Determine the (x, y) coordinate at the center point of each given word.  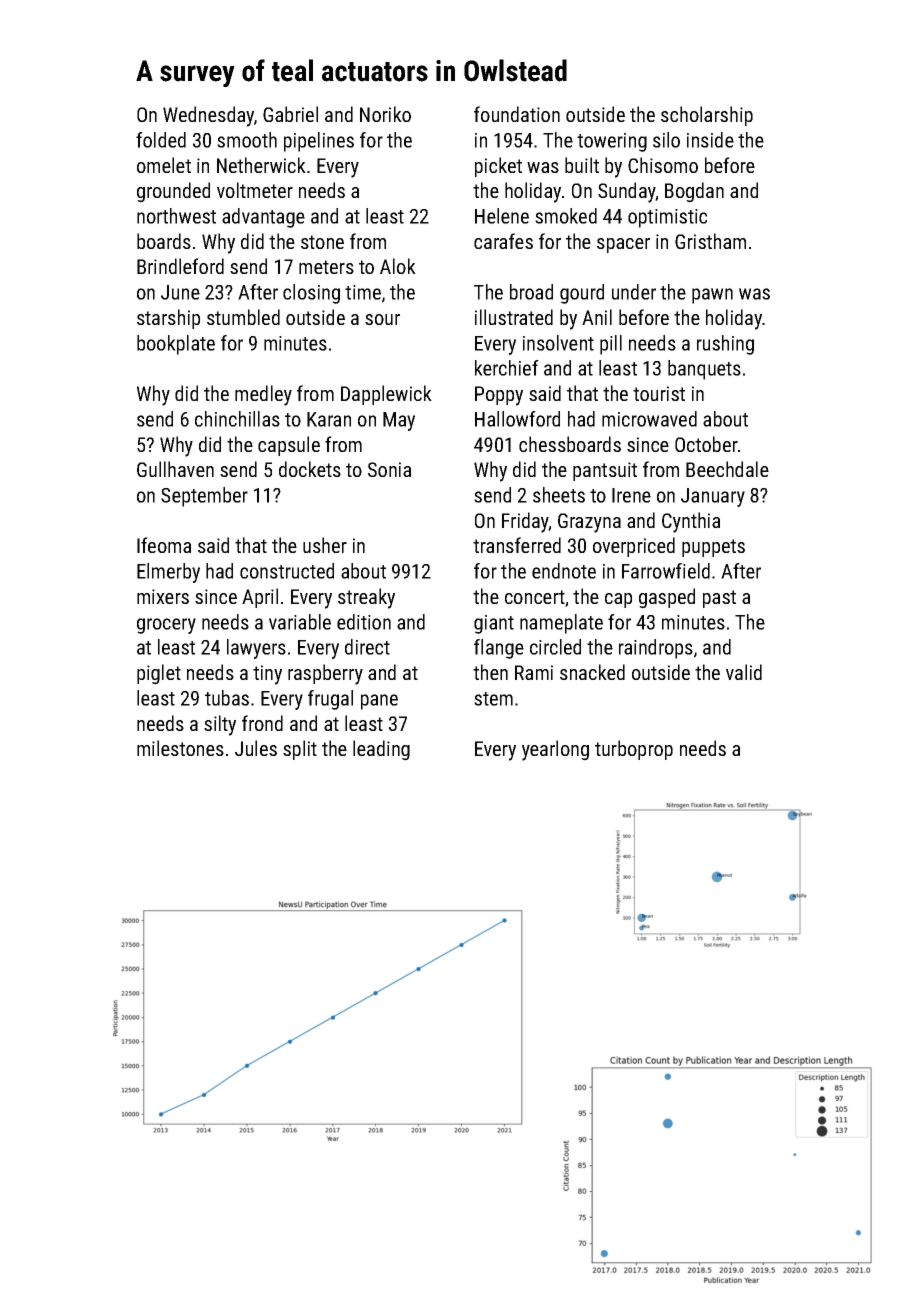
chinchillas (237, 419)
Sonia (389, 469)
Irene (631, 495)
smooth (247, 140)
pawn (712, 296)
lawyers (256, 649)
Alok (398, 266)
